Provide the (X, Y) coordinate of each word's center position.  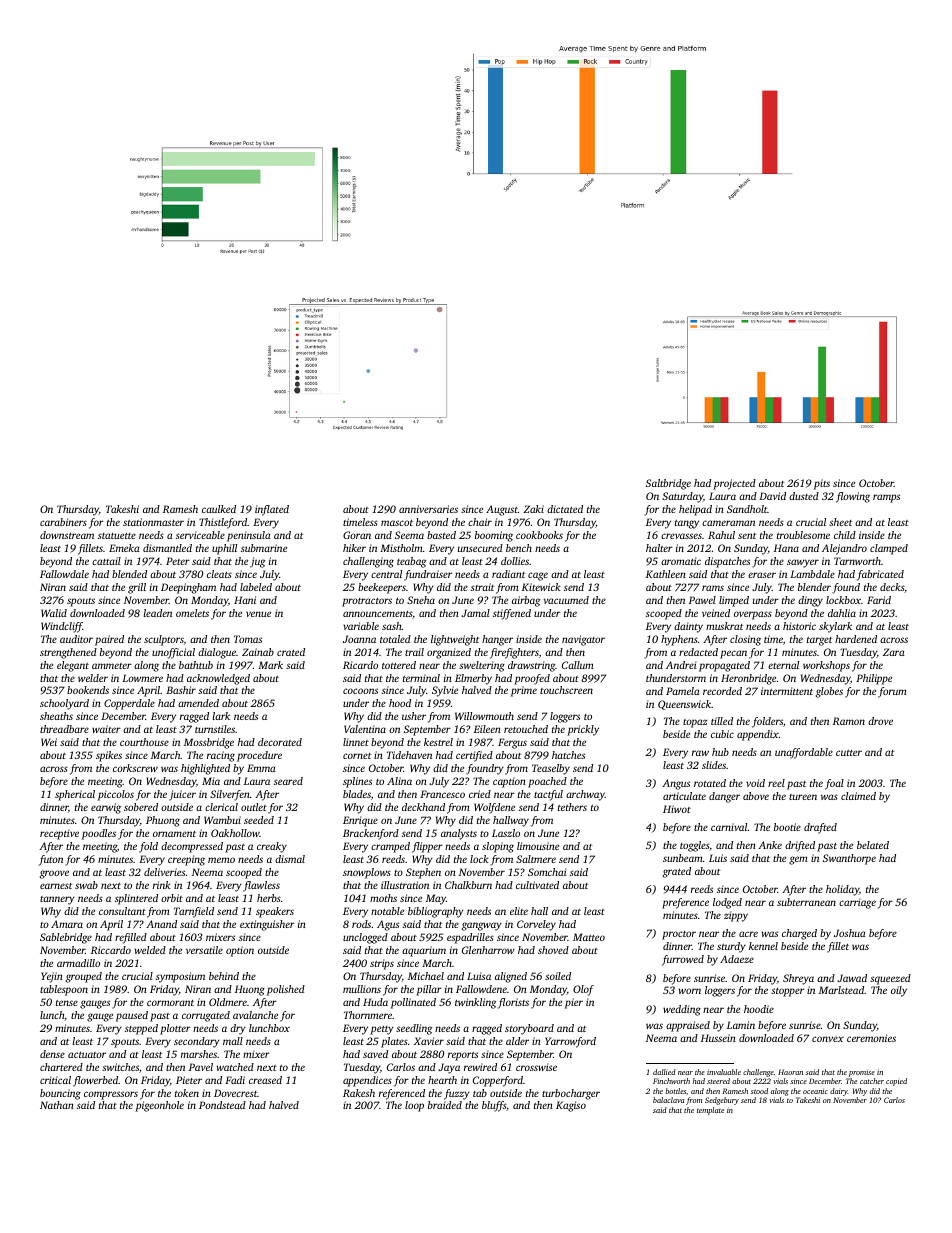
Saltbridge (668, 484)
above (756, 796)
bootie (787, 827)
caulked (219, 509)
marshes (199, 1054)
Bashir (181, 690)
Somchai (547, 872)
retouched (526, 729)
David (772, 496)
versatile (204, 950)
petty (382, 1030)
